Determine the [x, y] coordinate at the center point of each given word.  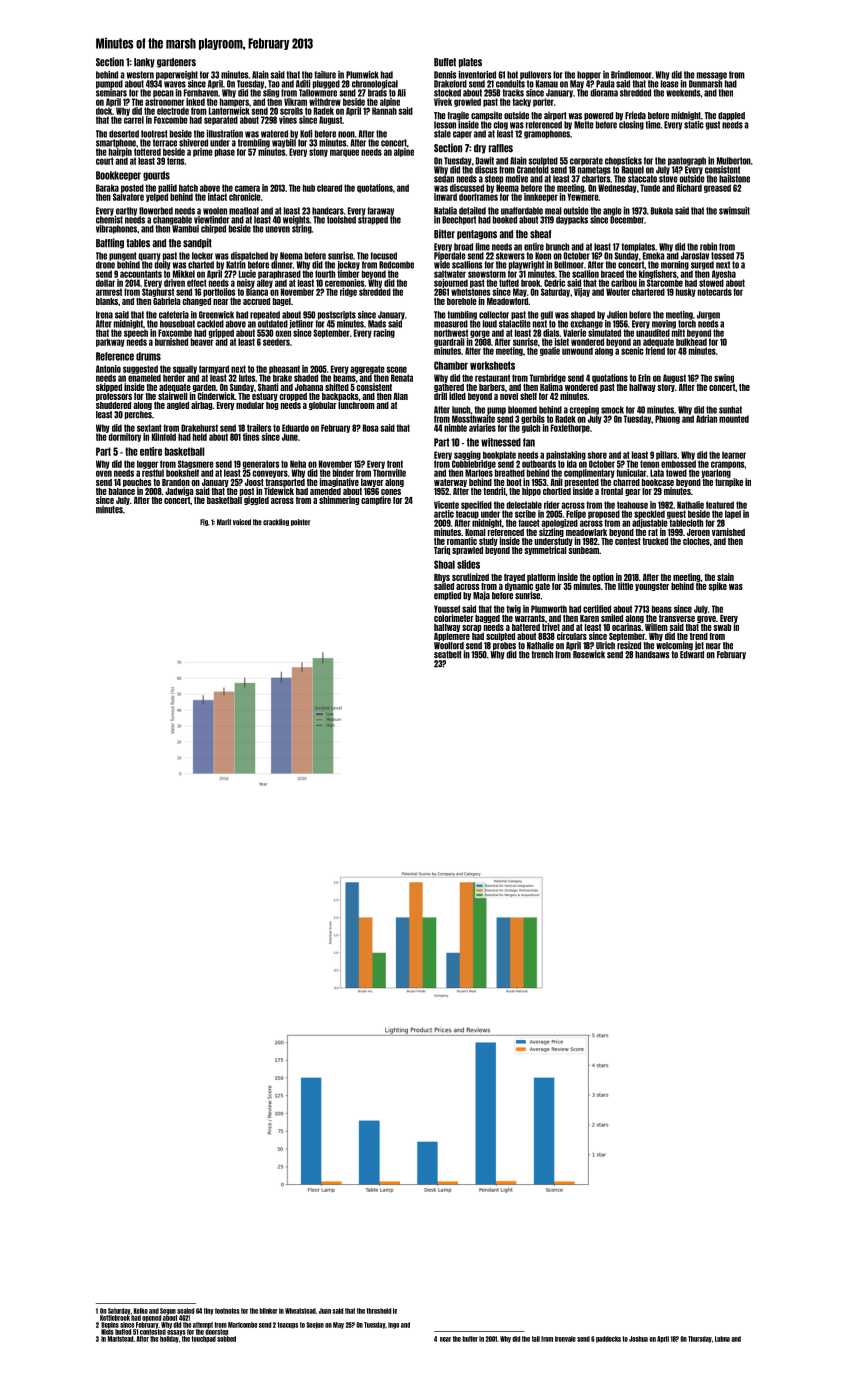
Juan [325, 1311]
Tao [274, 84]
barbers [492, 387]
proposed [604, 514]
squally [185, 369]
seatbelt [448, 655]
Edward [692, 655]
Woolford [449, 646]
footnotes [227, 1311]
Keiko [140, 1311]
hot [512, 75]
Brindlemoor [631, 75]
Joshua [638, 1339]
